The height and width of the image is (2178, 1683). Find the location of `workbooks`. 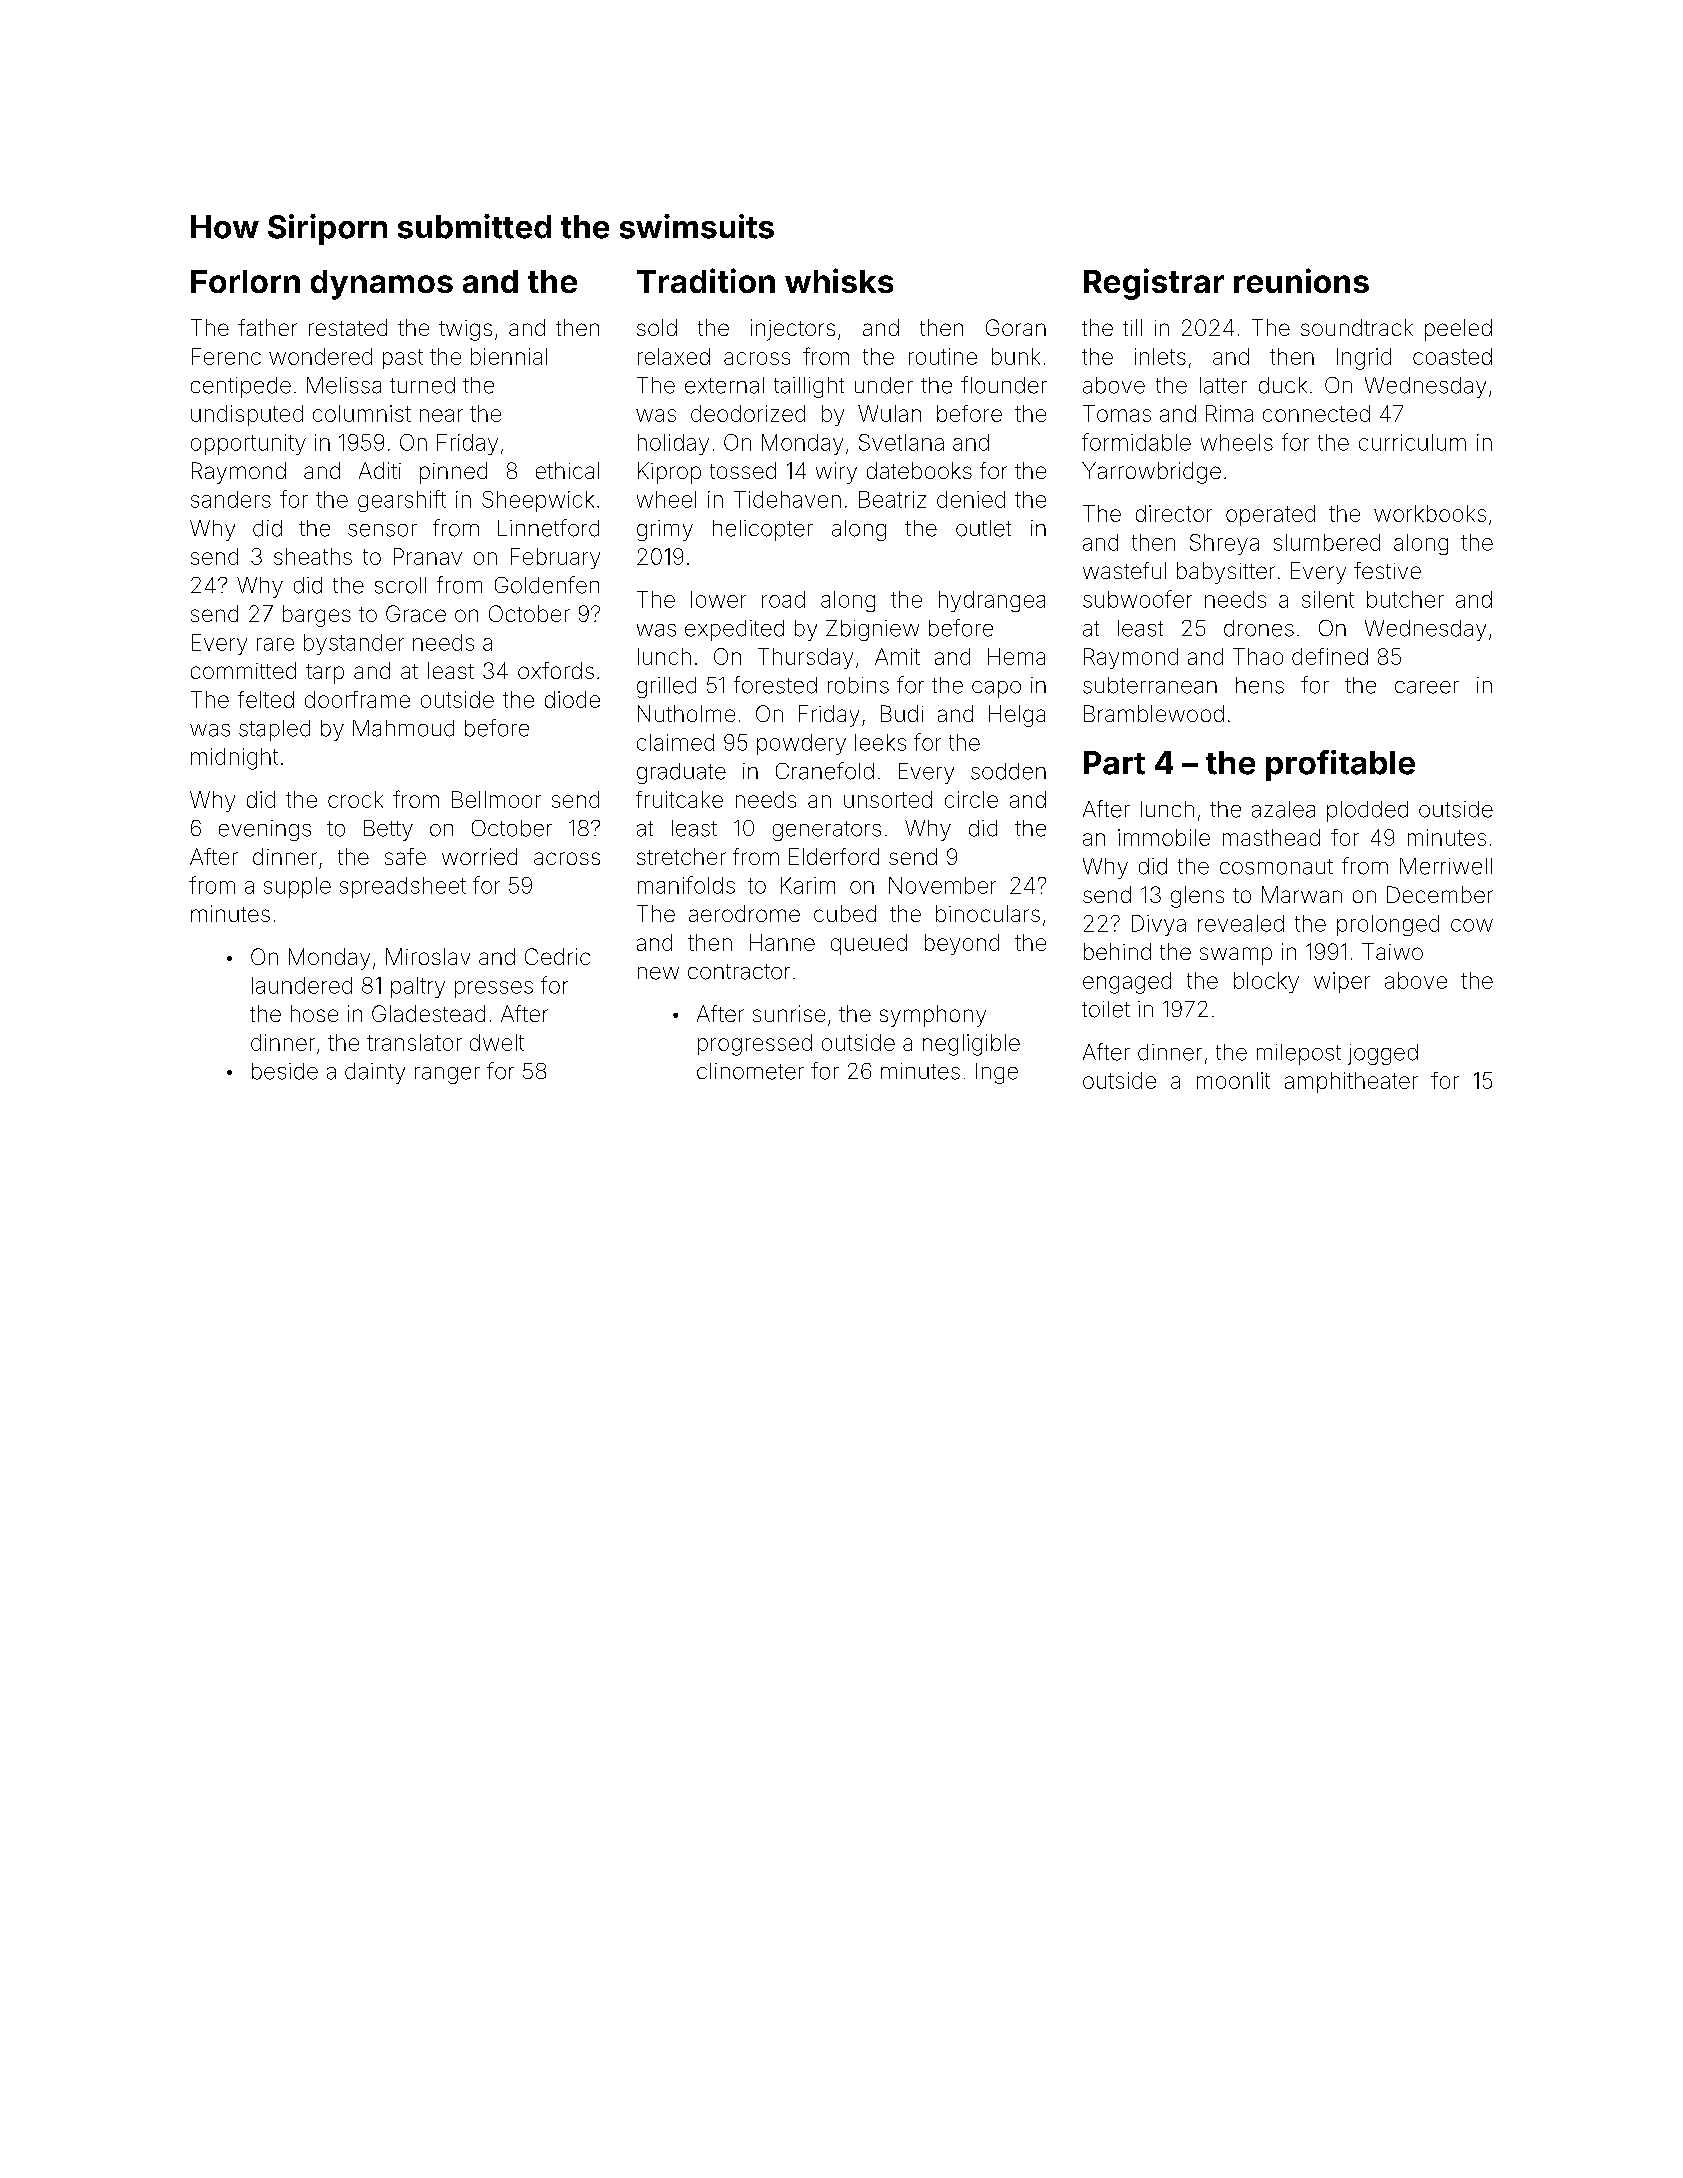

workbooks is located at coordinates (1430, 513).
